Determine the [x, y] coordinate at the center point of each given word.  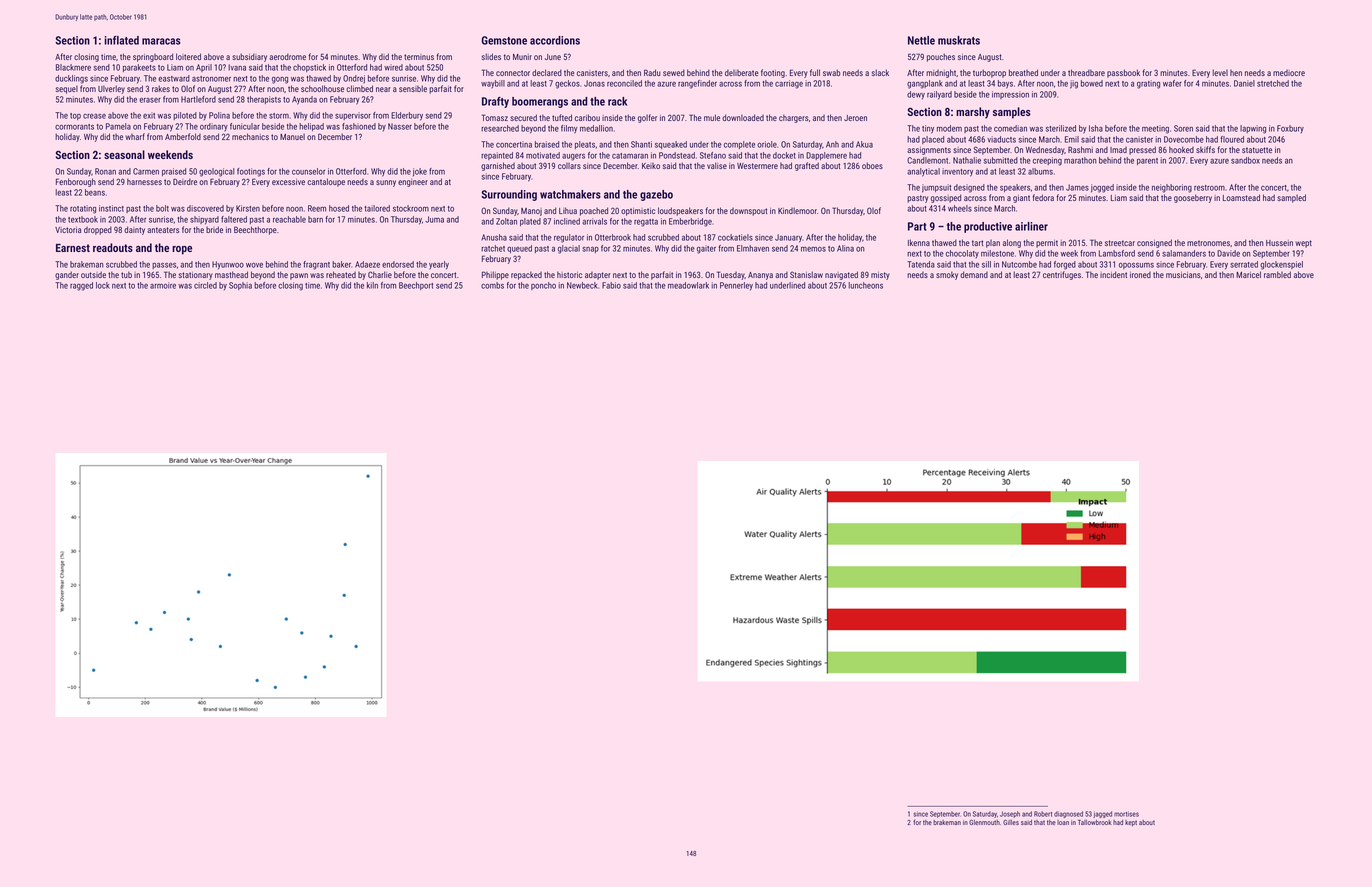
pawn [299, 276]
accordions [555, 40]
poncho [543, 286]
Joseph [1010, 814]
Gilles [1011, 822]
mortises [1126, 814]
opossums [1136, 265]
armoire [163, 285]
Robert [1043, 814]
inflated [121, 40]
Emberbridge [690, 222]
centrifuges [1062, 275]
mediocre [1289, 73]
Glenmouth [984, 822]
